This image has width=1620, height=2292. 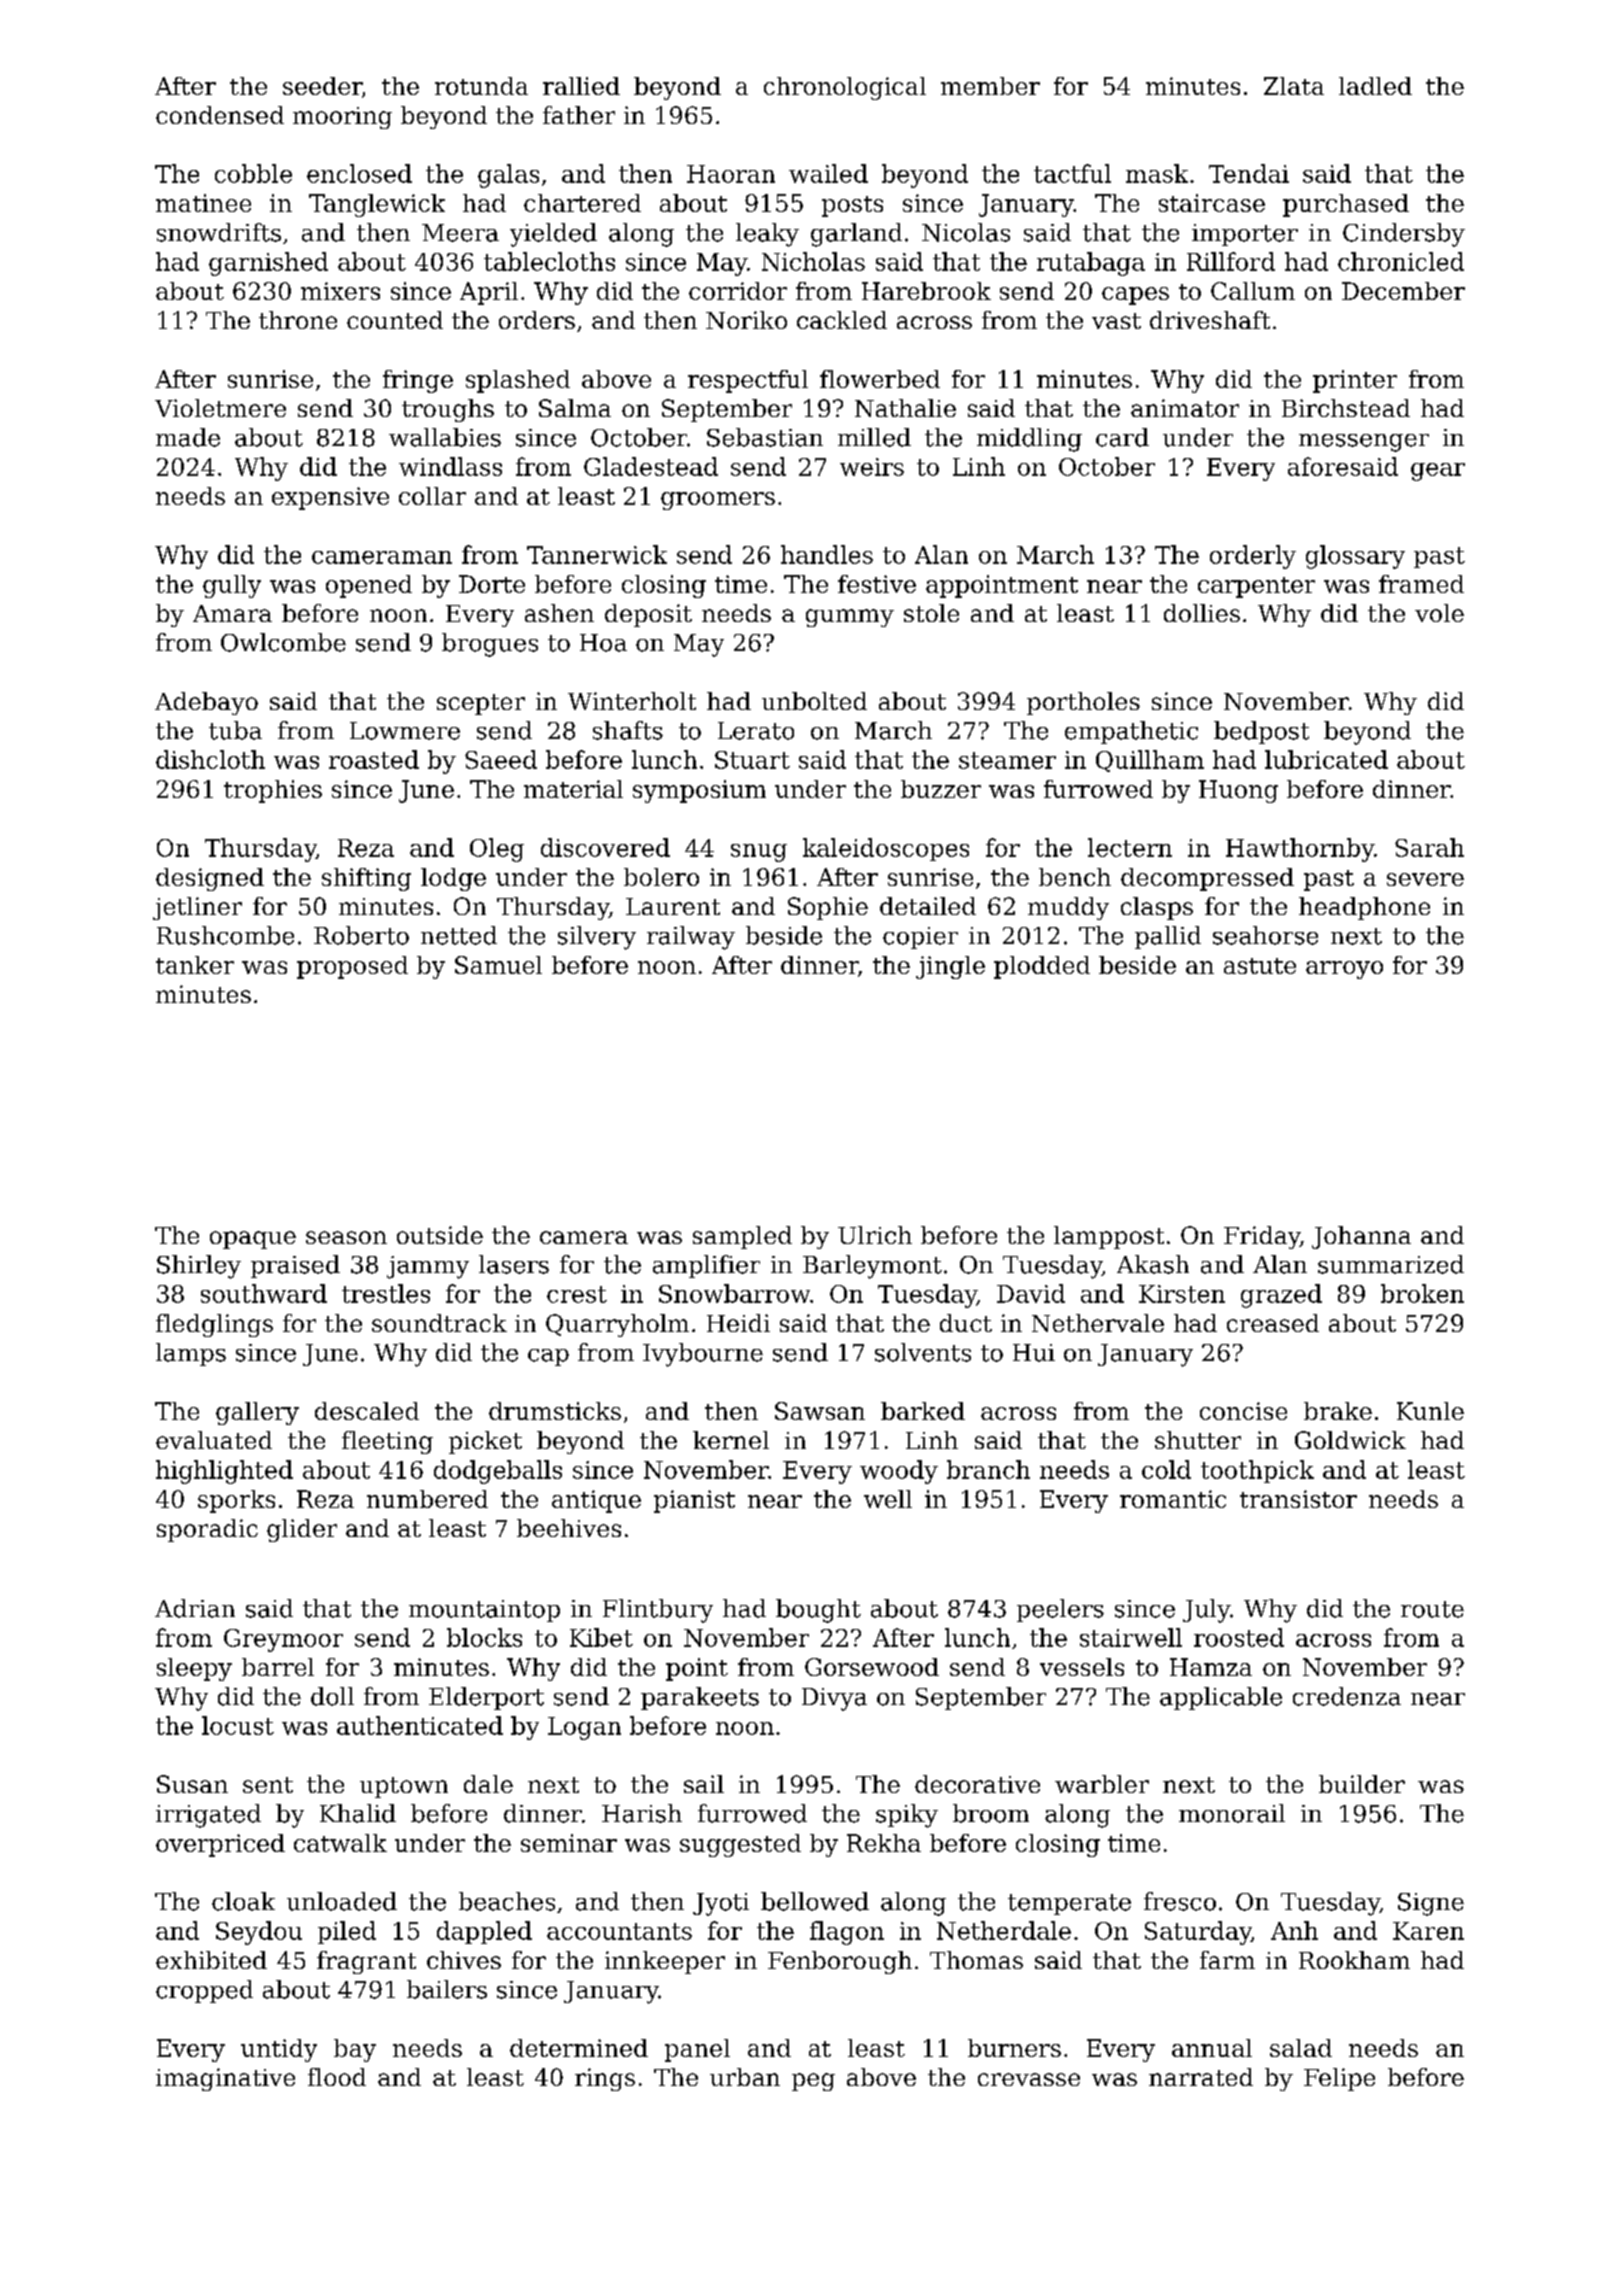 I want to click on imaginative, so click(x=225, y=2079).
